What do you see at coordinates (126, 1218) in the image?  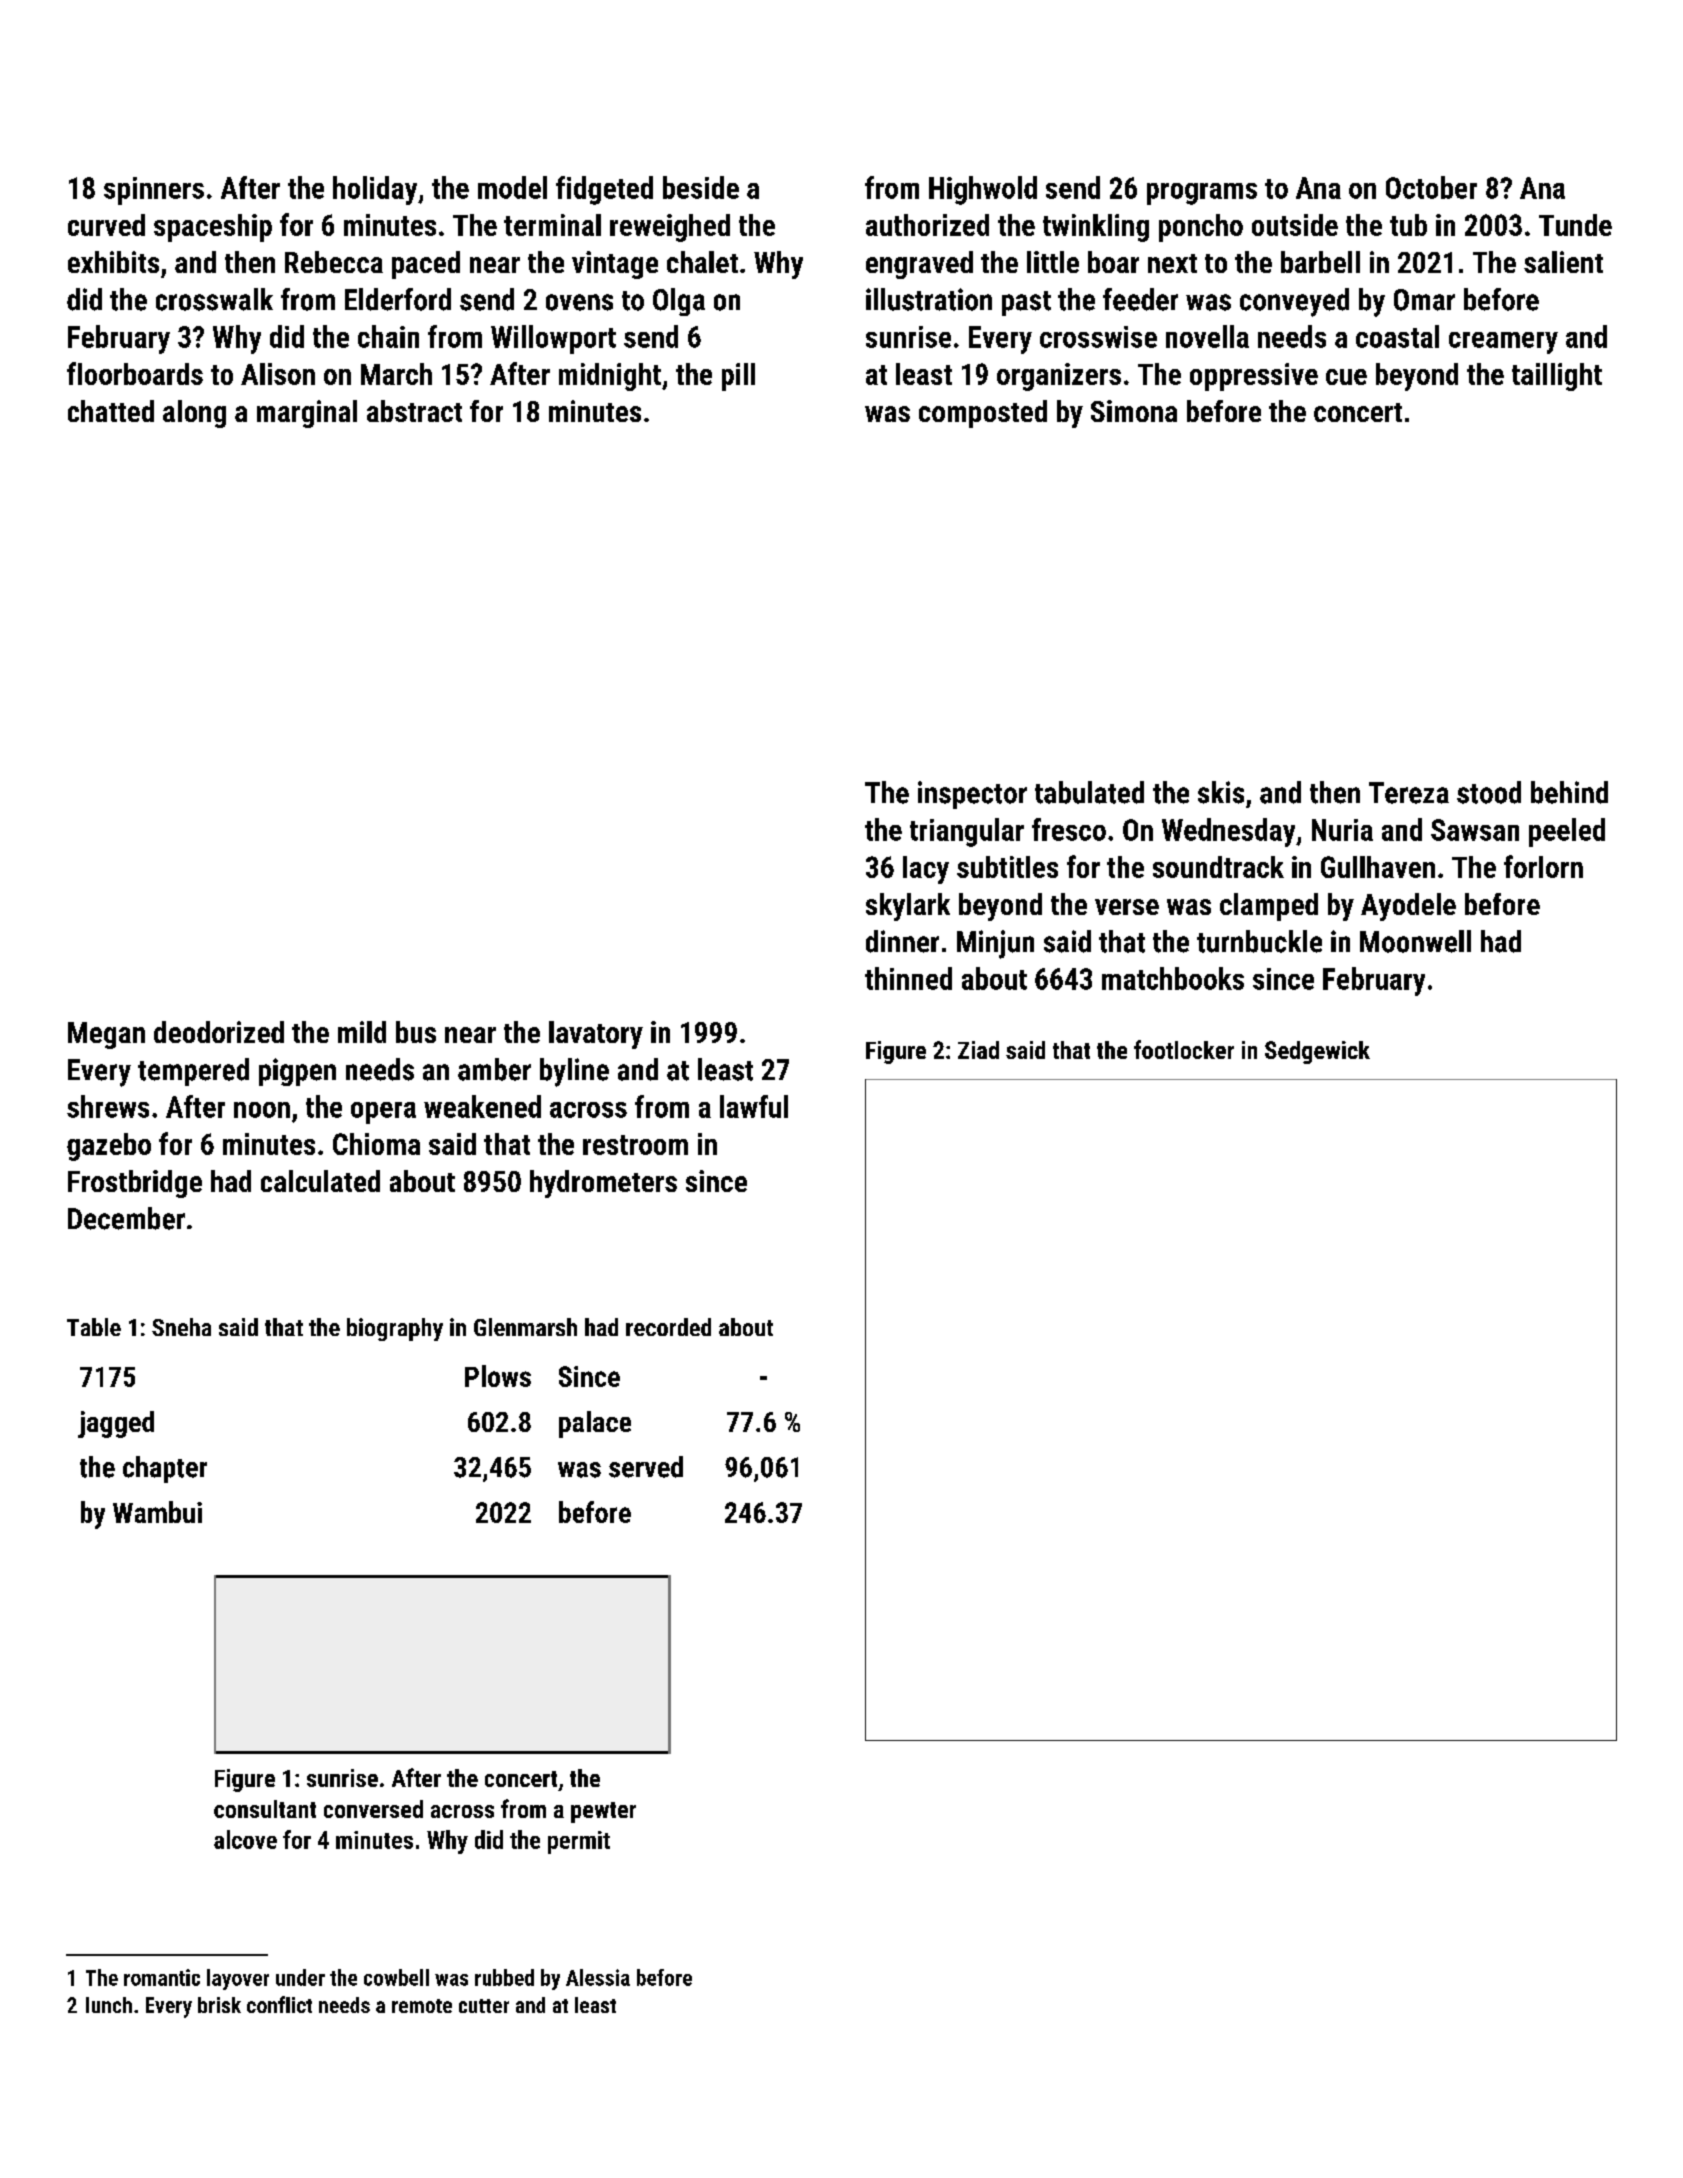 I see `December` at bounding box center [126, 1218].
